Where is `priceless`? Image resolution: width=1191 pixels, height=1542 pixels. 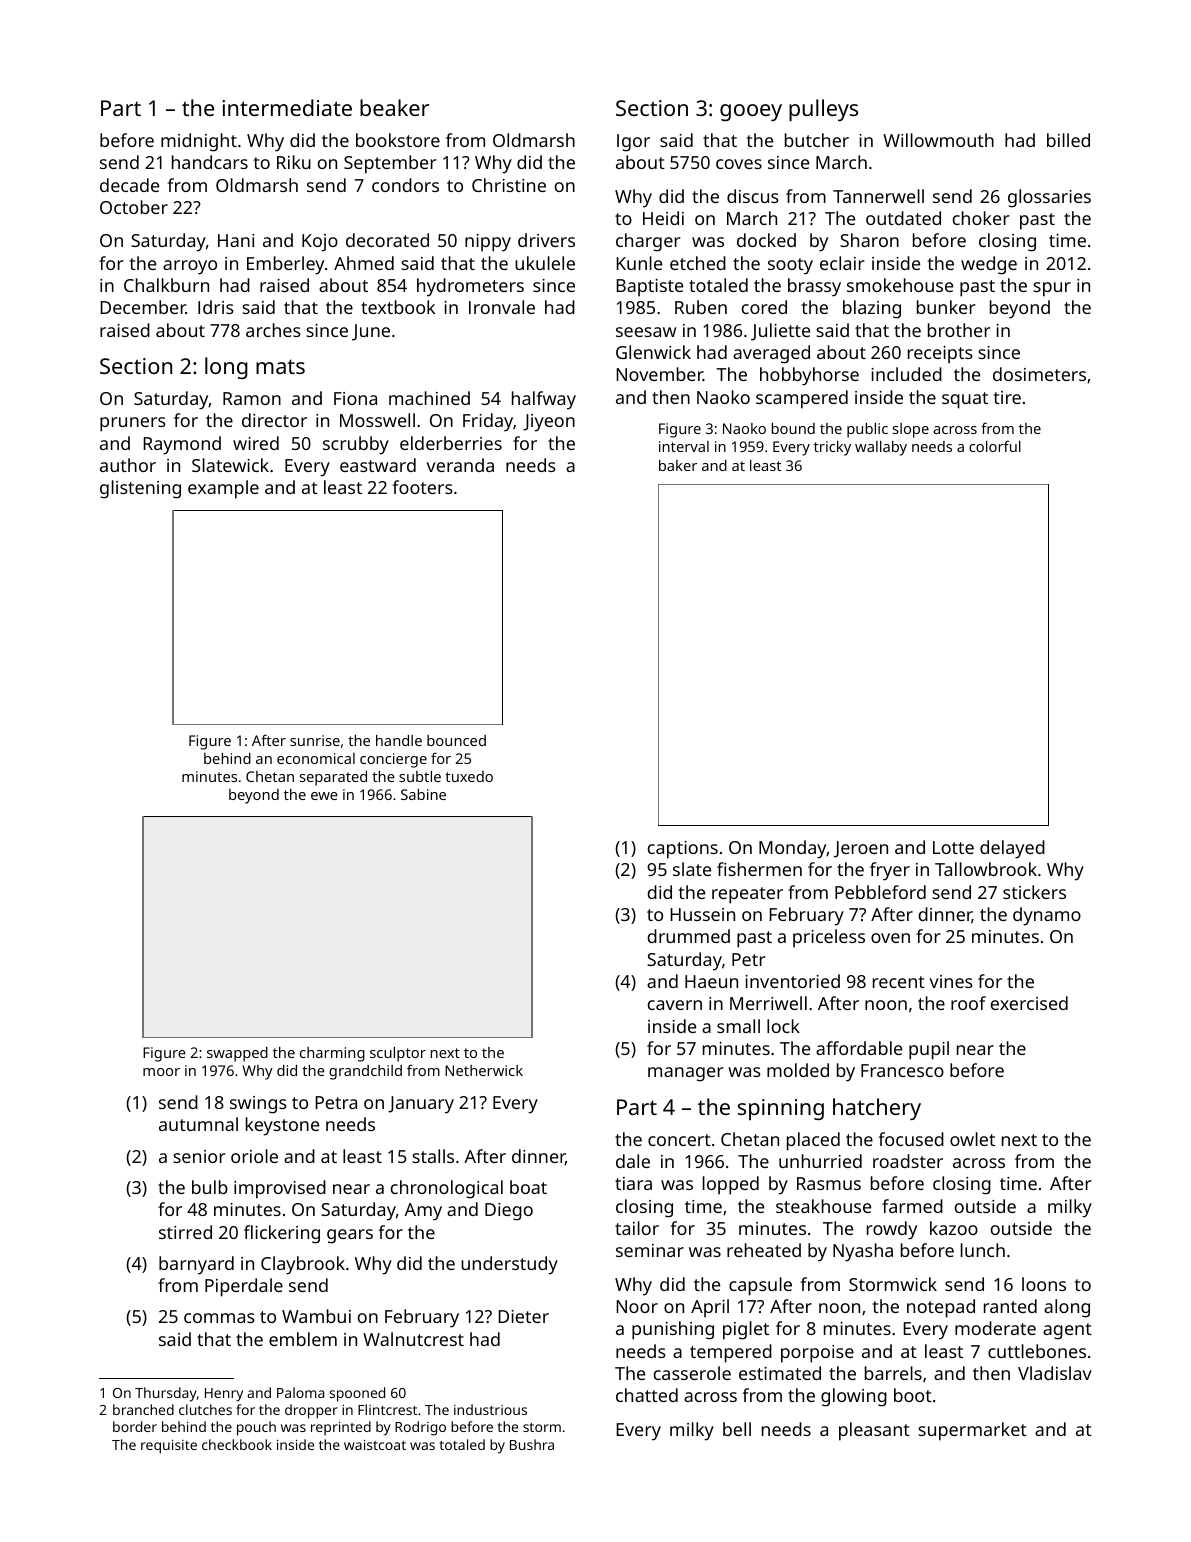
priceless is located at coordinates (829, 938).
